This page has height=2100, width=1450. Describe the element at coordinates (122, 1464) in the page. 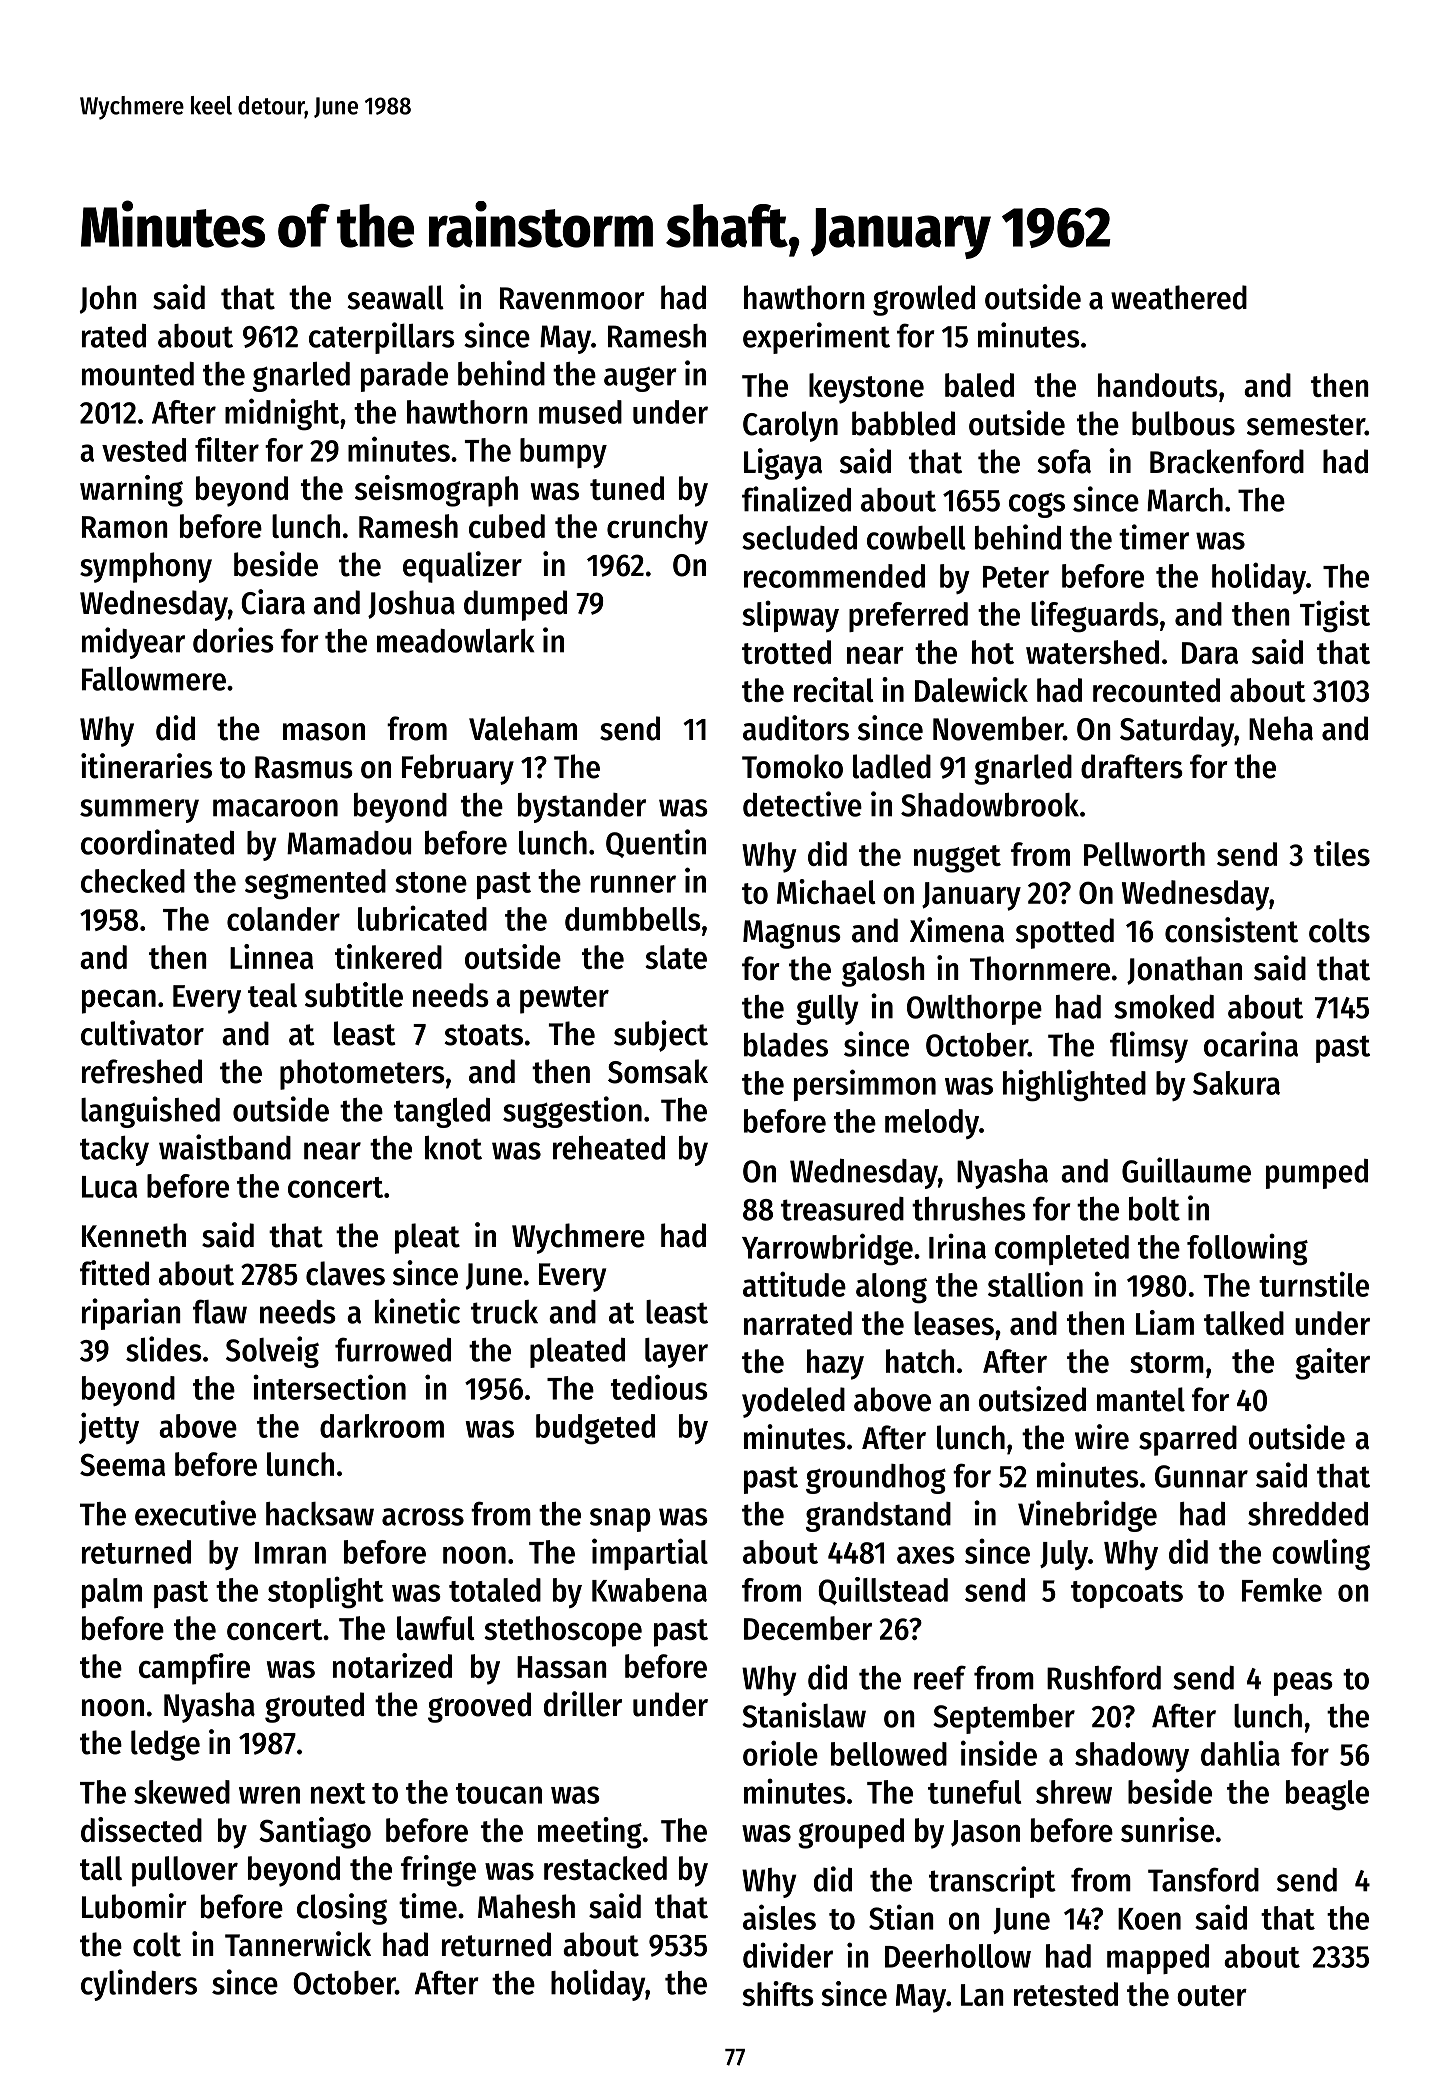

I see `Seema` at that location.
